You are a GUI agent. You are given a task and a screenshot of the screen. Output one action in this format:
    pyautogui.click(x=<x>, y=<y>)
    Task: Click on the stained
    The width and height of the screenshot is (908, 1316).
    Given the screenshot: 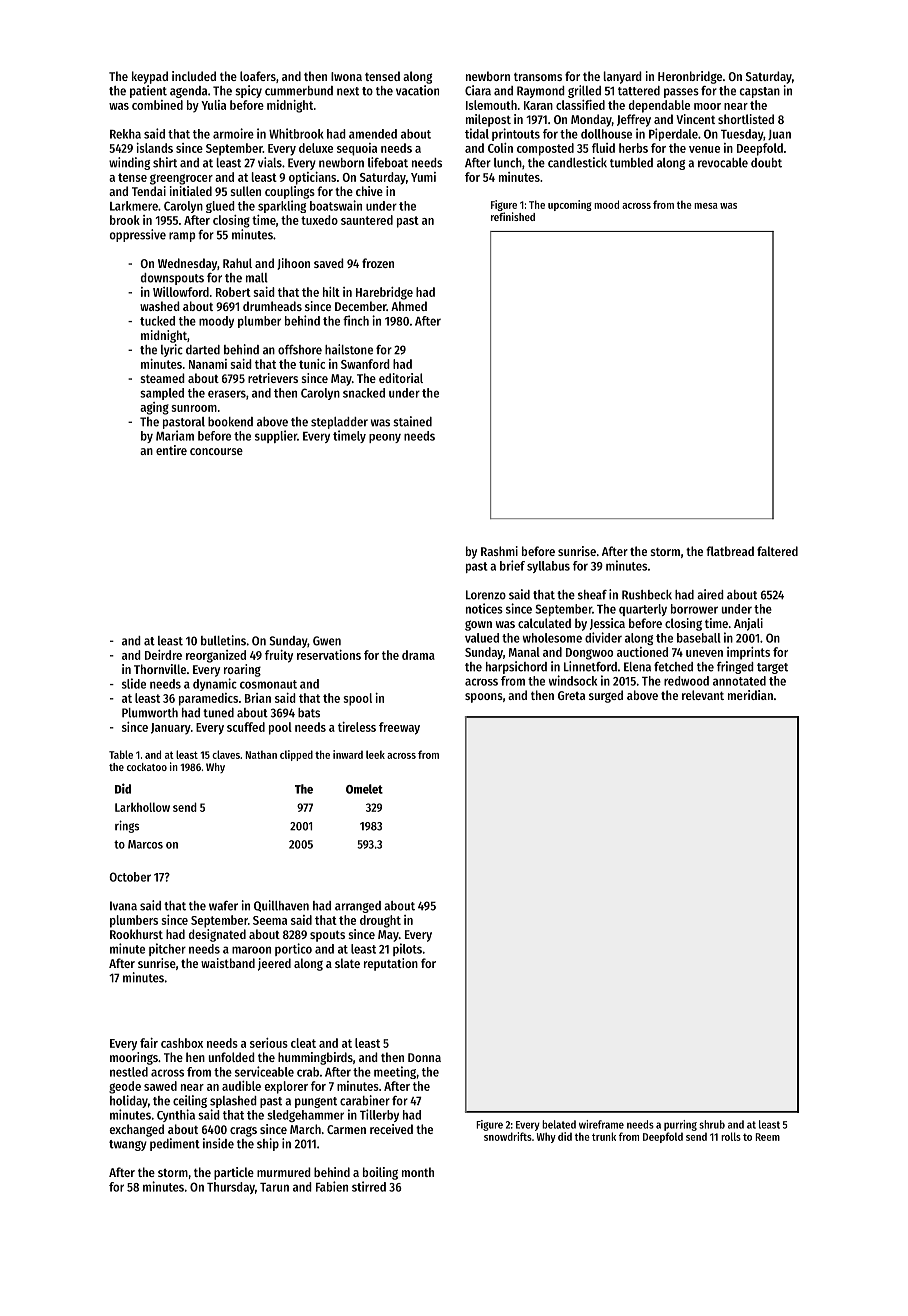 What is the action you would take?
    pyautogui.click(x=412, y=421)
